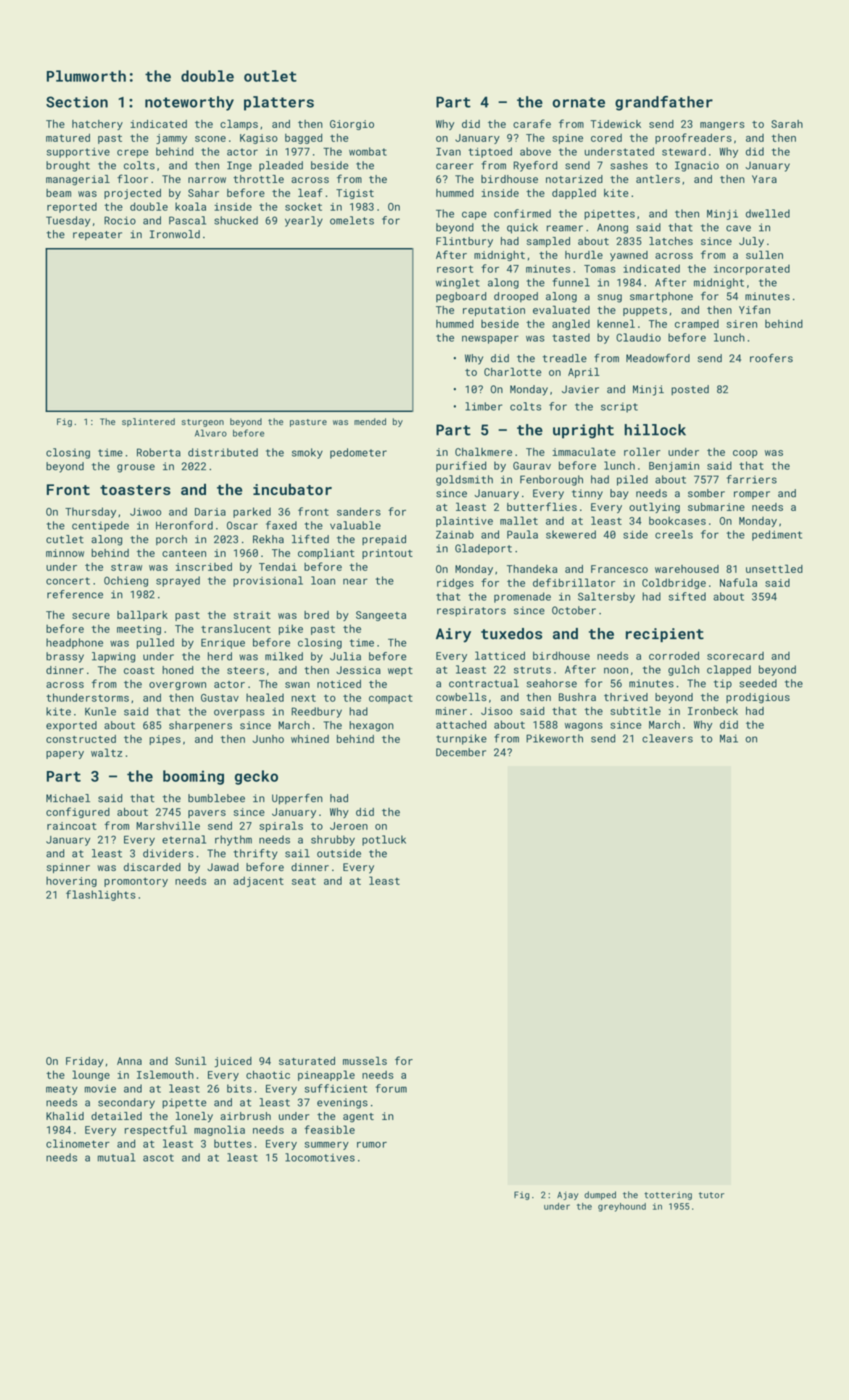  What do you see at coordinates (77, 102) in the document?
I see `Section` at bounding box center [77, 102].
